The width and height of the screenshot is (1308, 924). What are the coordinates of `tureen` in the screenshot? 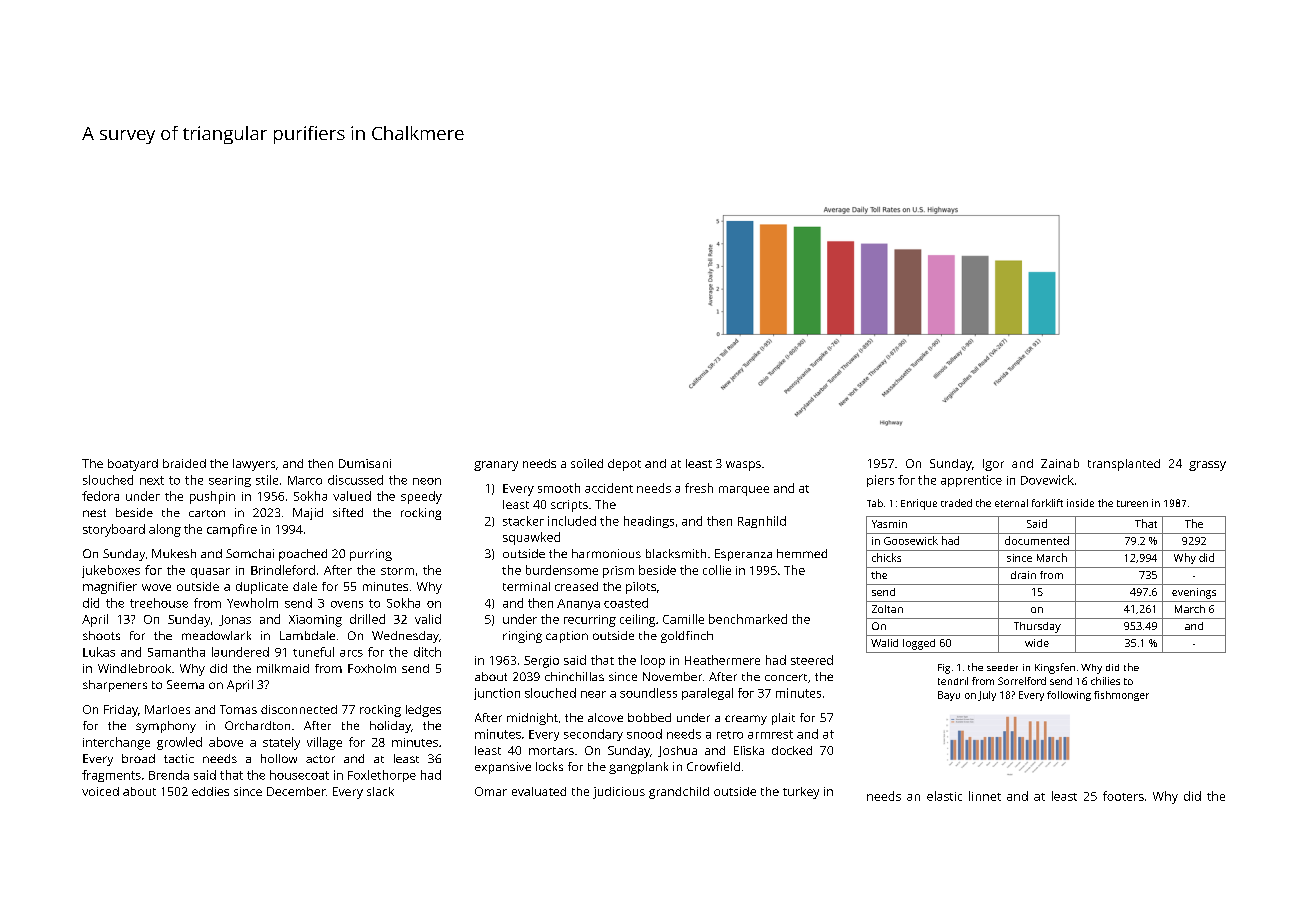 It's located at (1132, 503).
